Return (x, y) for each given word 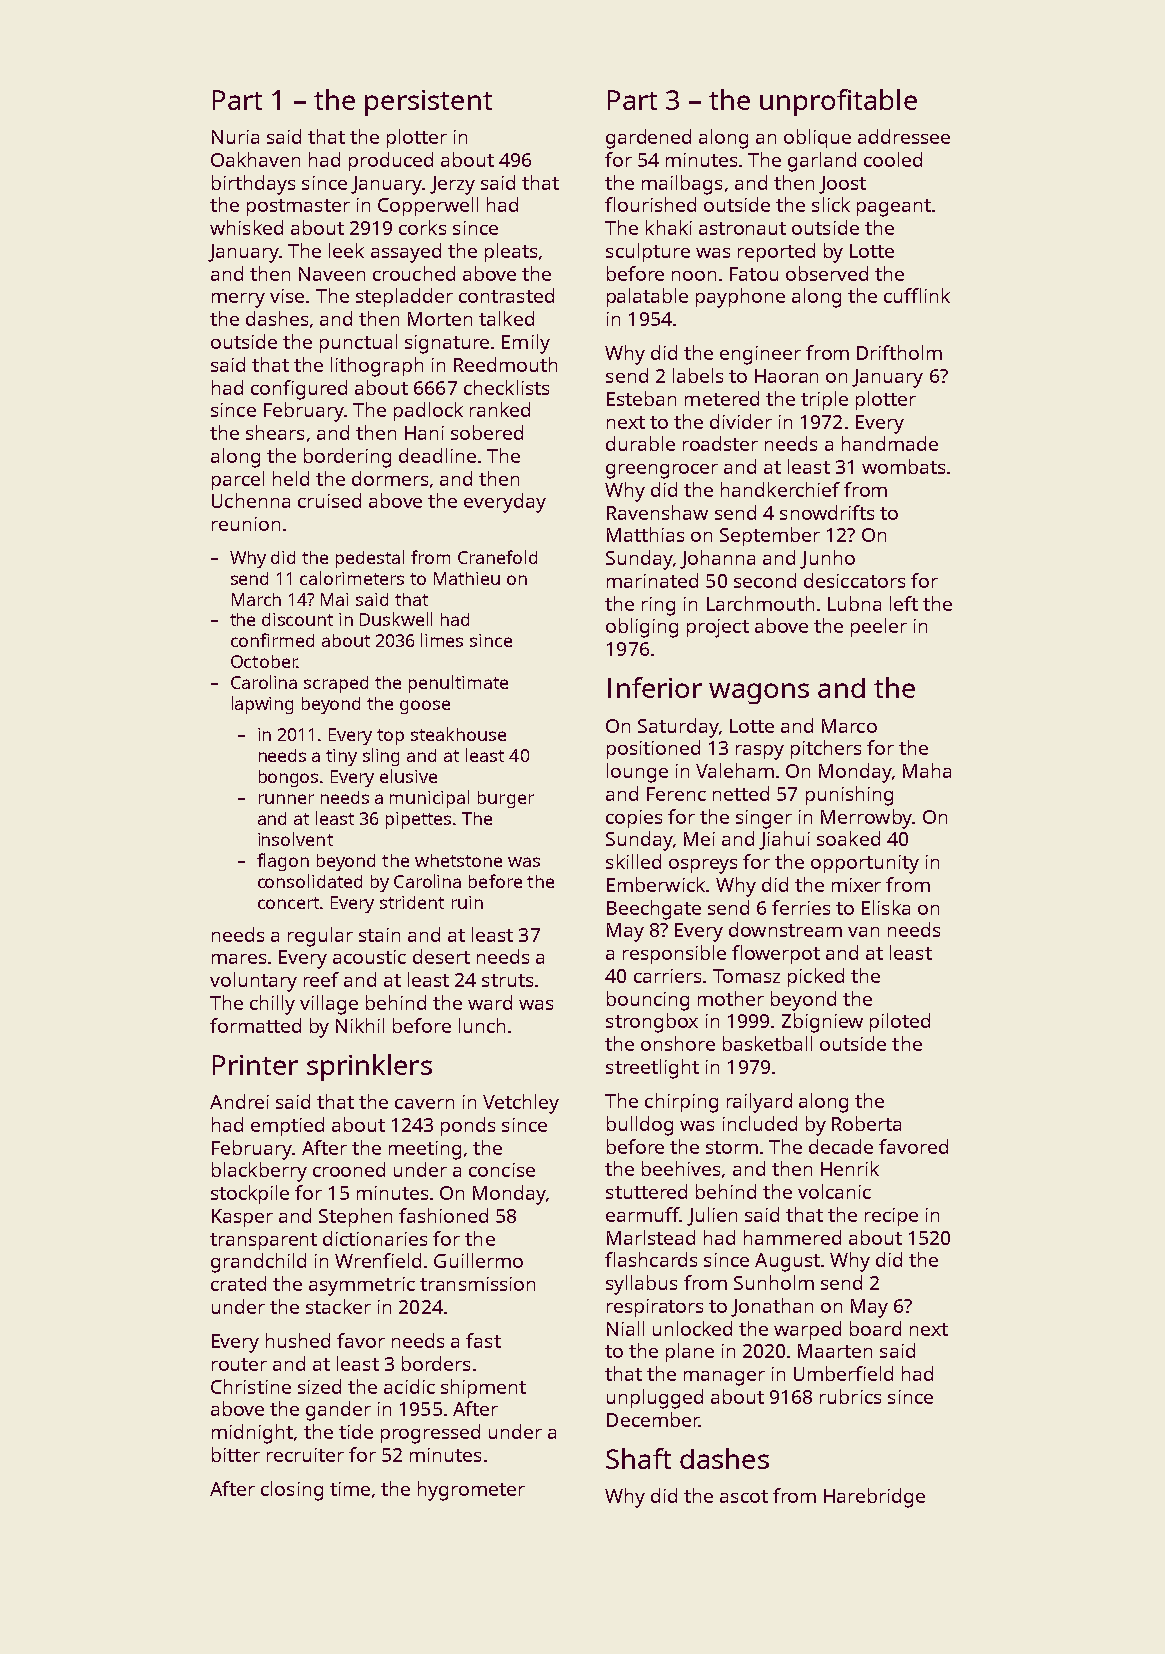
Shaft (638, 1458)
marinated (652, 580)
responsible (674, 954)
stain (379, 935)
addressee (904, 136)
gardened (648, 139)
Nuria (235, 137)
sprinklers (369, 1067)
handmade (890, 443)
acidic (409, 1386)
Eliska (886, 907)
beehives (681, 1168)
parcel (238, 480)
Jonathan (772, 1307)
